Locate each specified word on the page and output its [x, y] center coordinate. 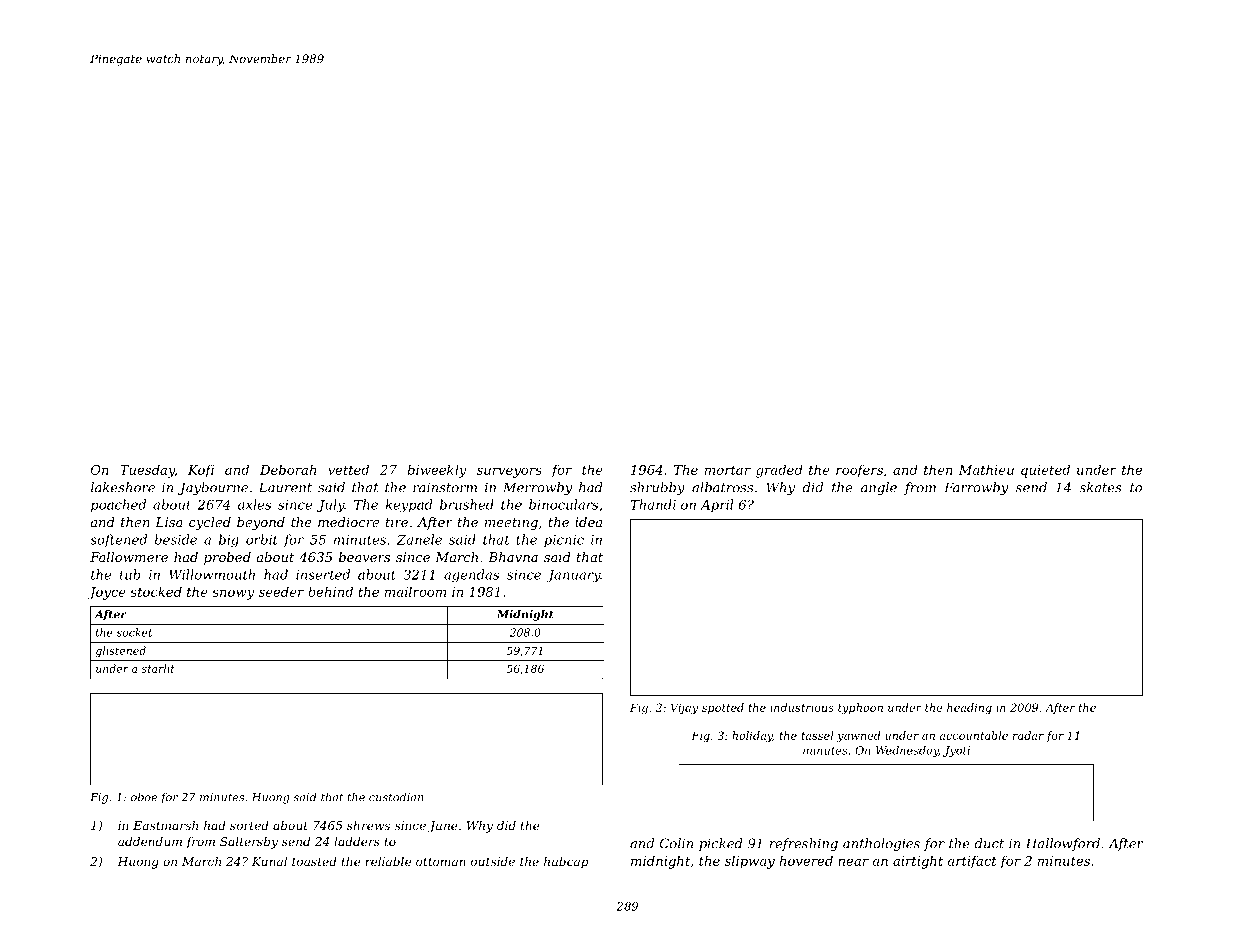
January [573, 576]
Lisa [168, 522]
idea [588, 522]
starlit [158, 668]
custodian [396, 797]
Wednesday [907, 751]
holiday [752, 736]
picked [721, 844]
